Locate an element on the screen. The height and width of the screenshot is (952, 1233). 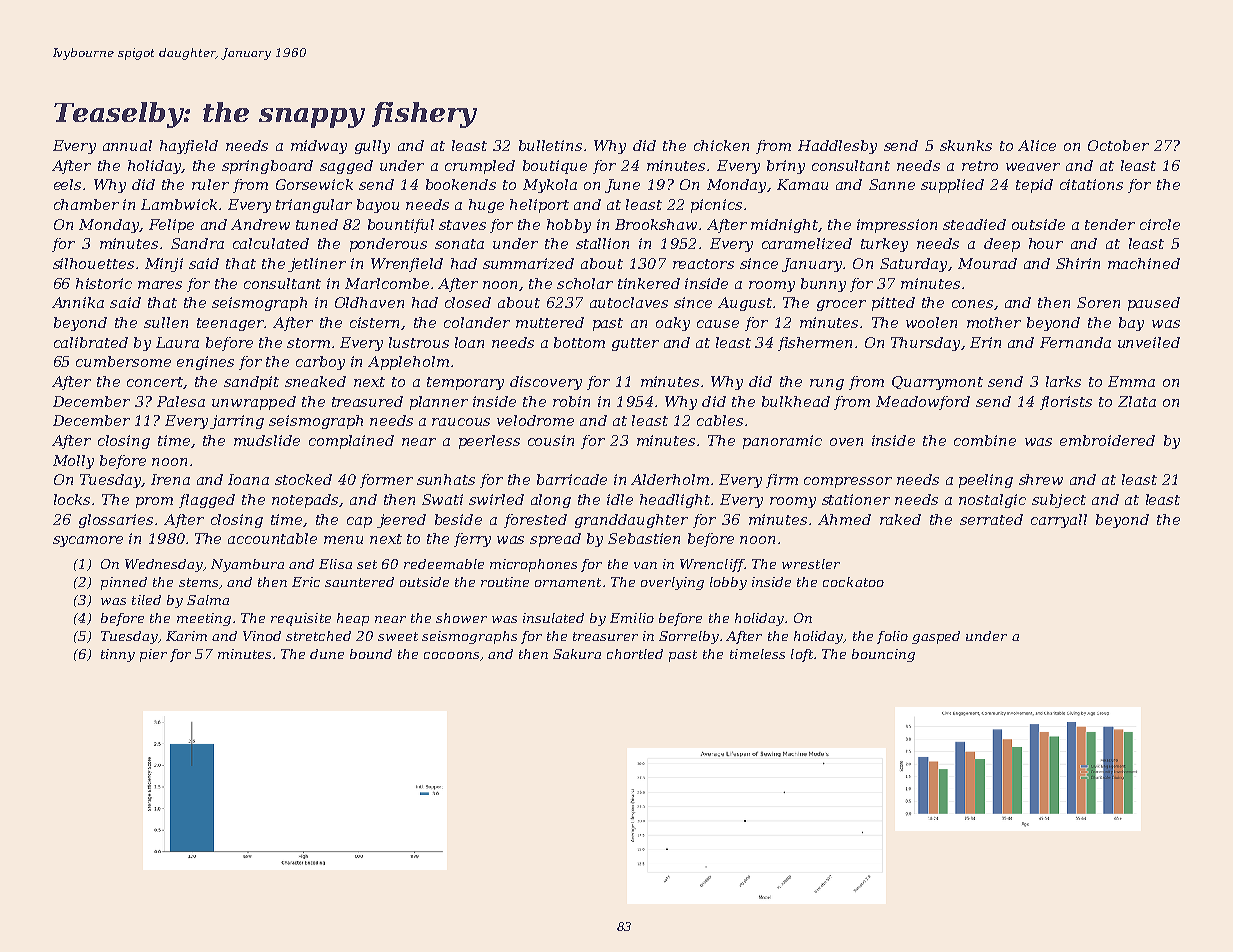
tinny is located at coordinates (118, 655).
